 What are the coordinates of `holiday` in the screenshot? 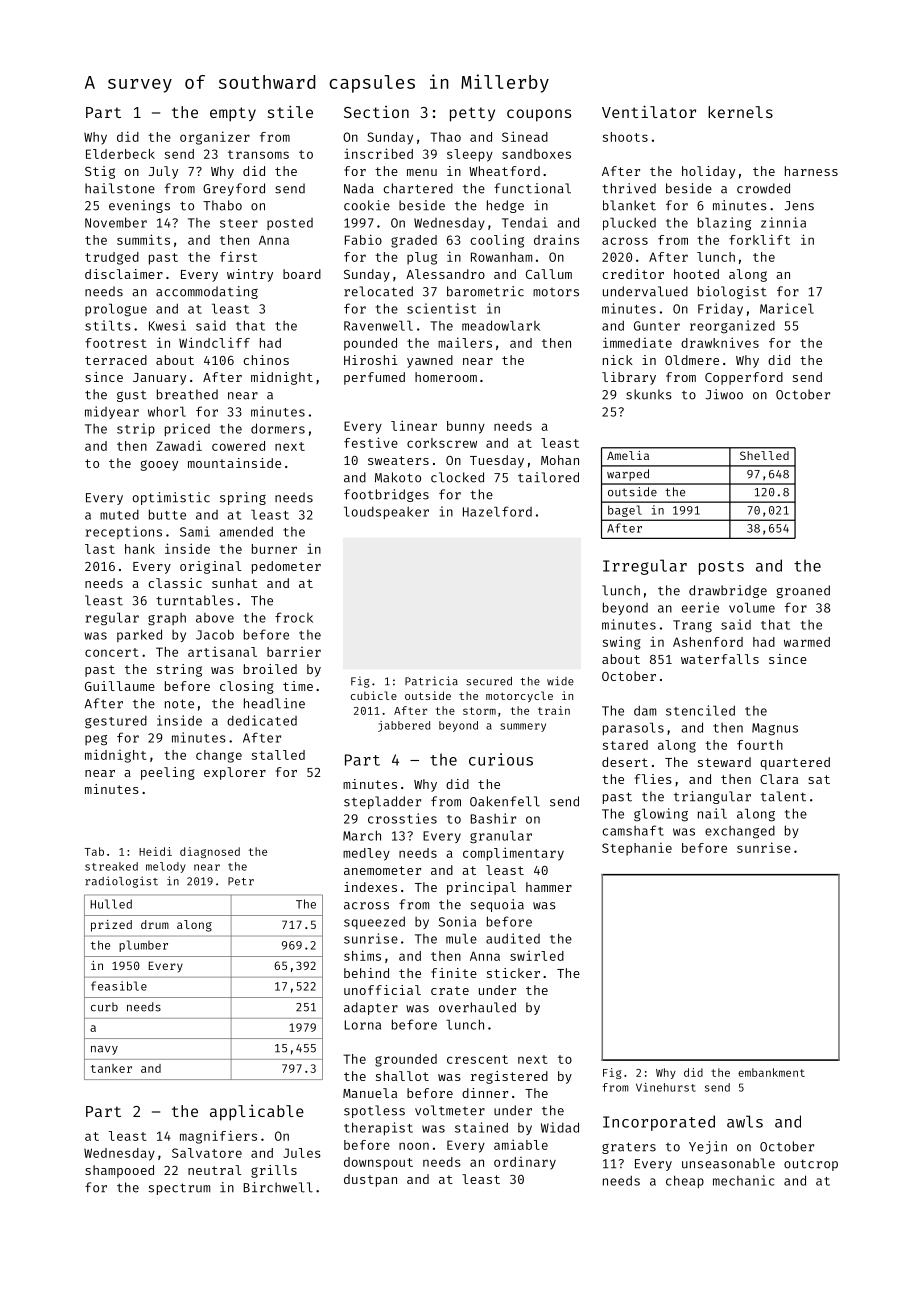 It's located at (708, 172).
